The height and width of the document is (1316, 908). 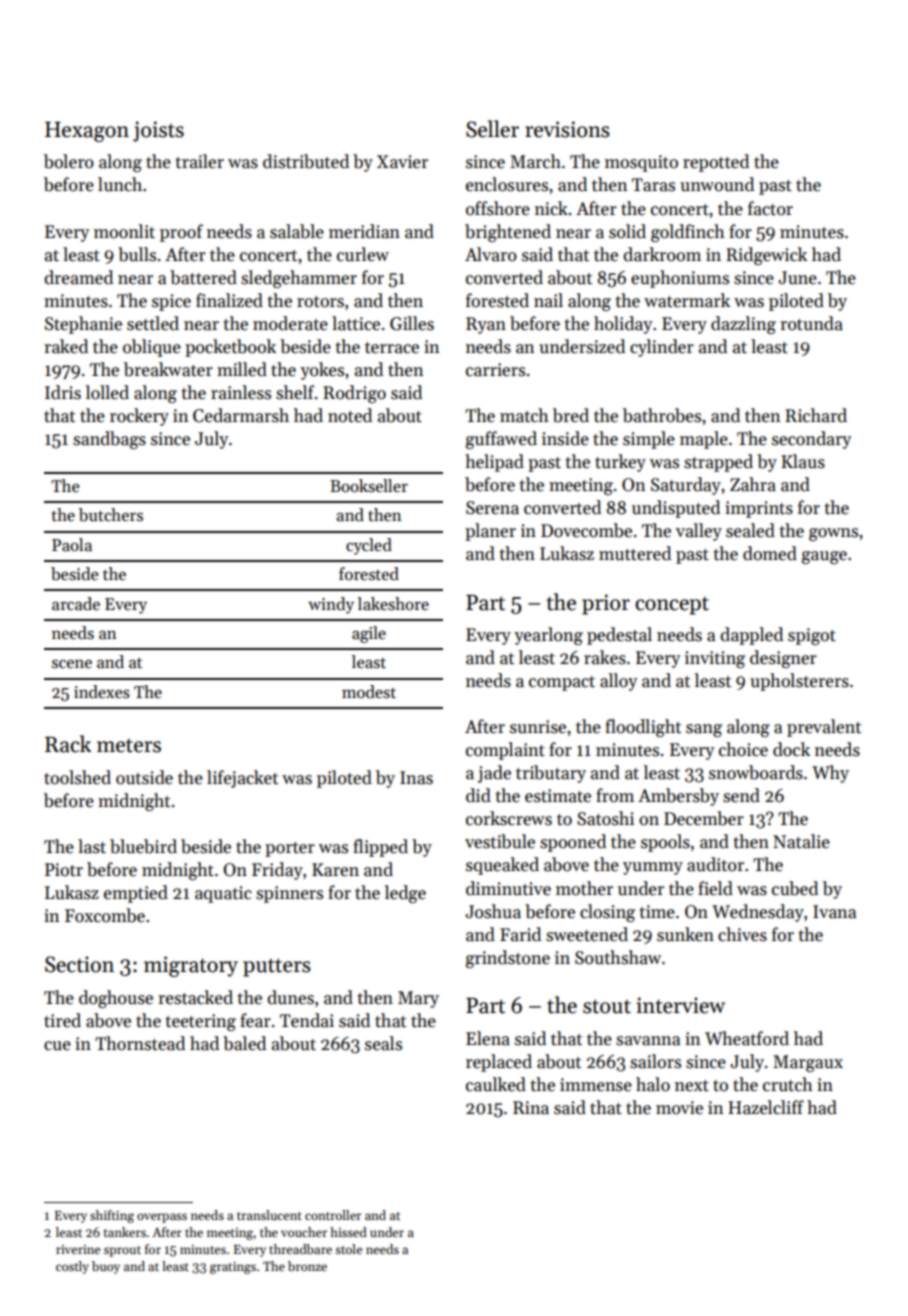 I want to click on overpass, so click(x=162, y=1218).
